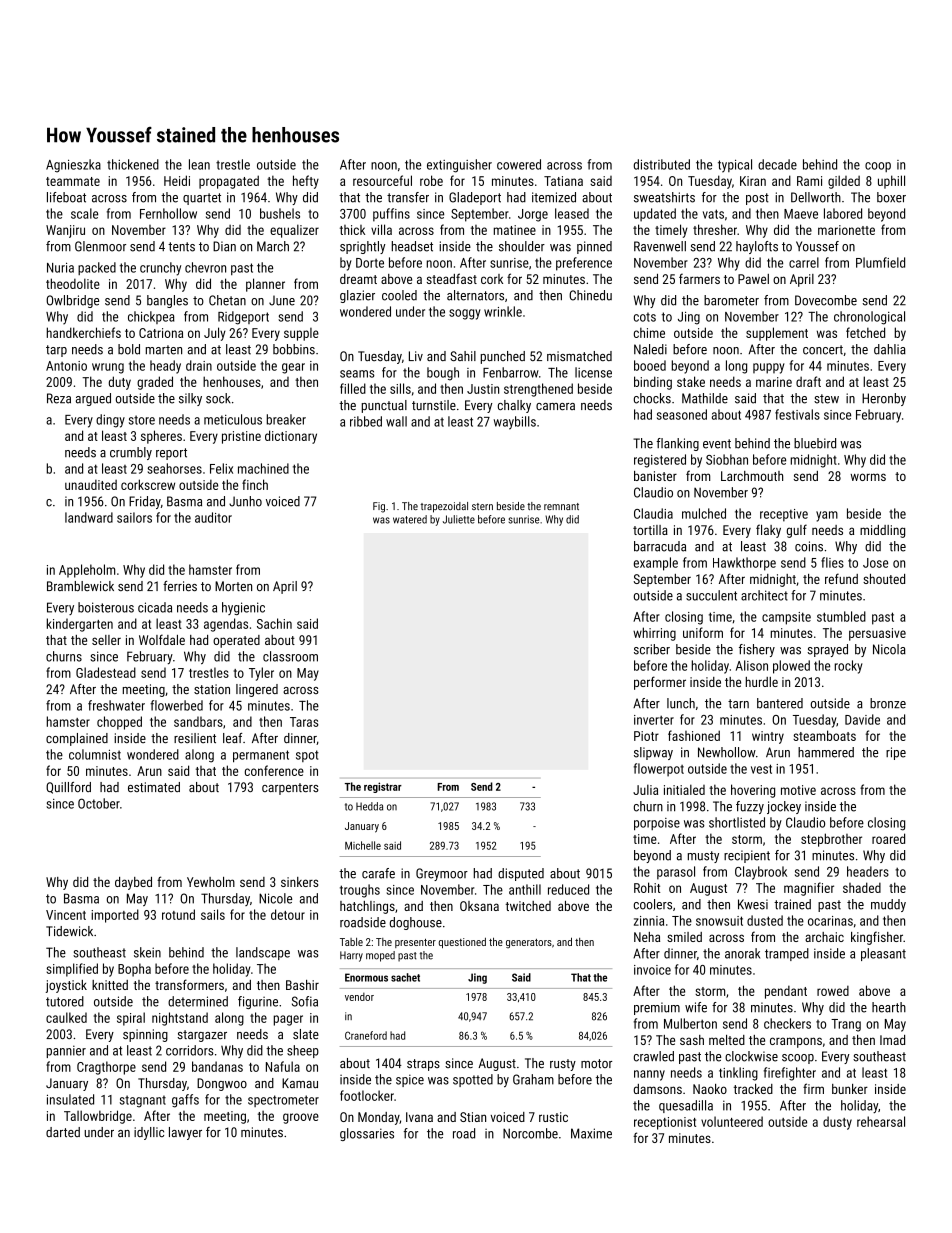 This screenshot has width=952, height=1233. I want to click on breaker, so click(286, 419).
